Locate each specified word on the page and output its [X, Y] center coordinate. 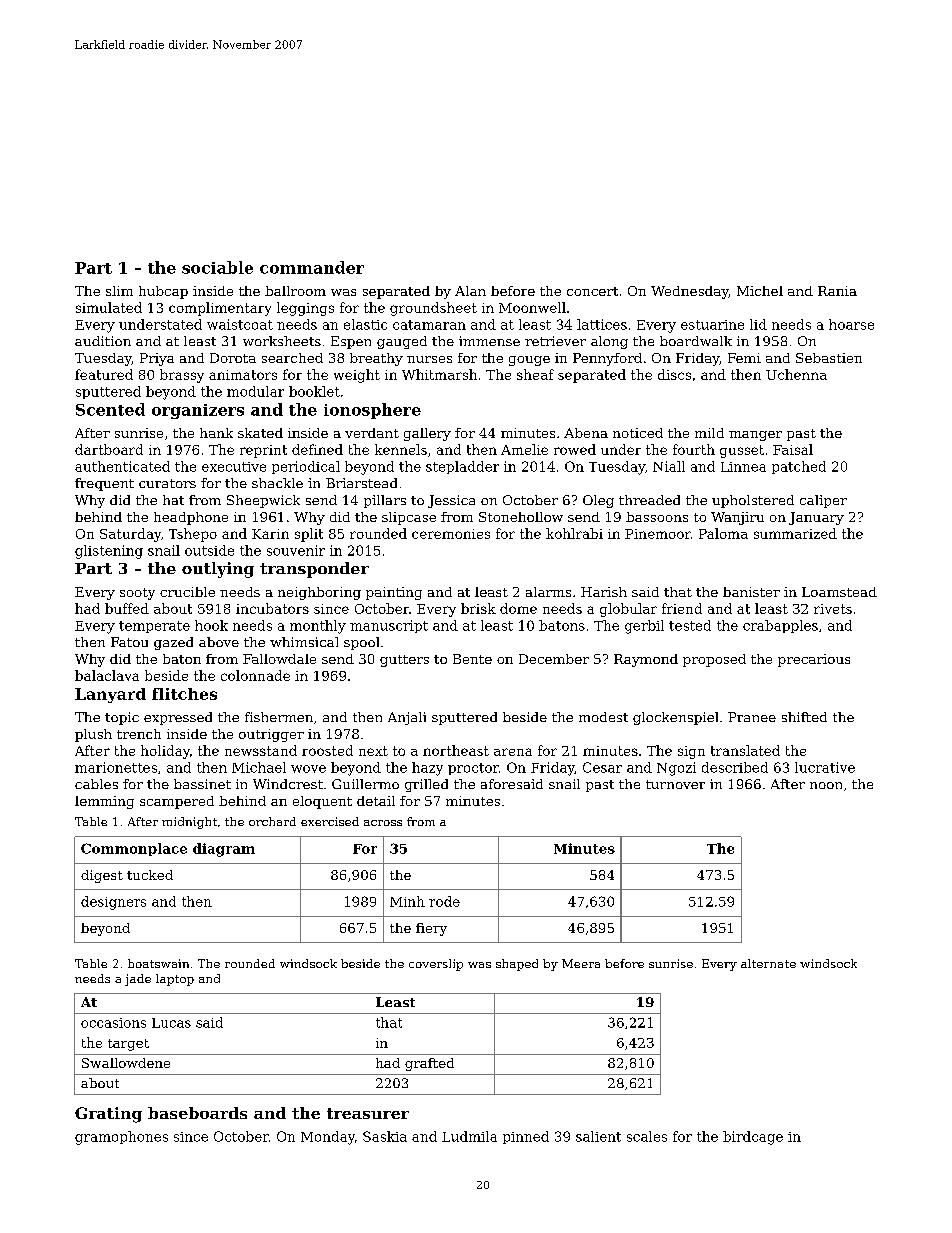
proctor [473, 769]
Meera [581, 963]
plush [93, 735]
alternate [768, 963]
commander [312, 267]
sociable [217, 267]
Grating [108, 1115]
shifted [804, 717]
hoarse [851, 324]
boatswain [158, 963]
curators [167, 483]
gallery [427, 434]
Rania [837, 291]
